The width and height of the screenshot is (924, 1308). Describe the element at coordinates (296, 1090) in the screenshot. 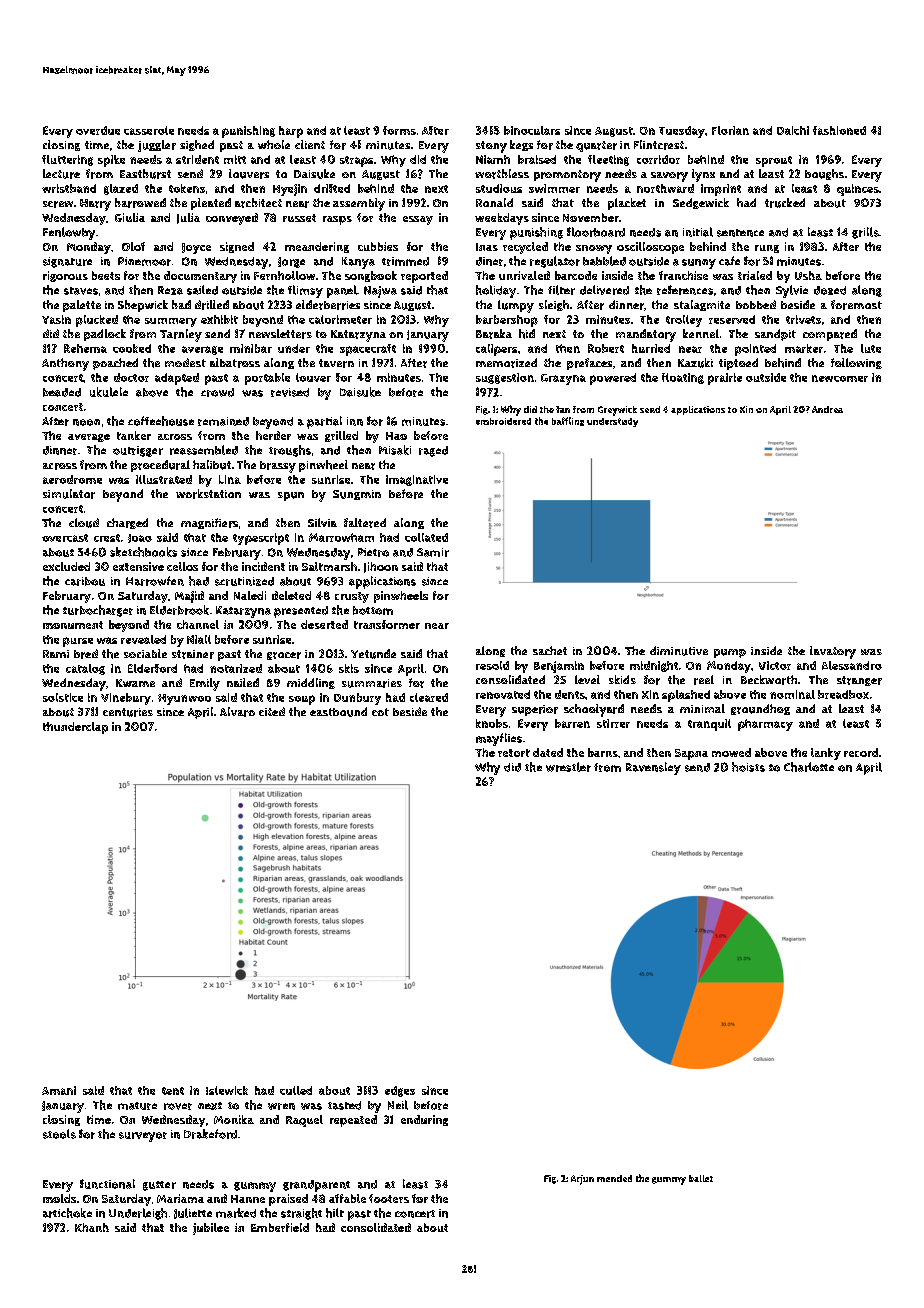

I see `culled` at that location.
